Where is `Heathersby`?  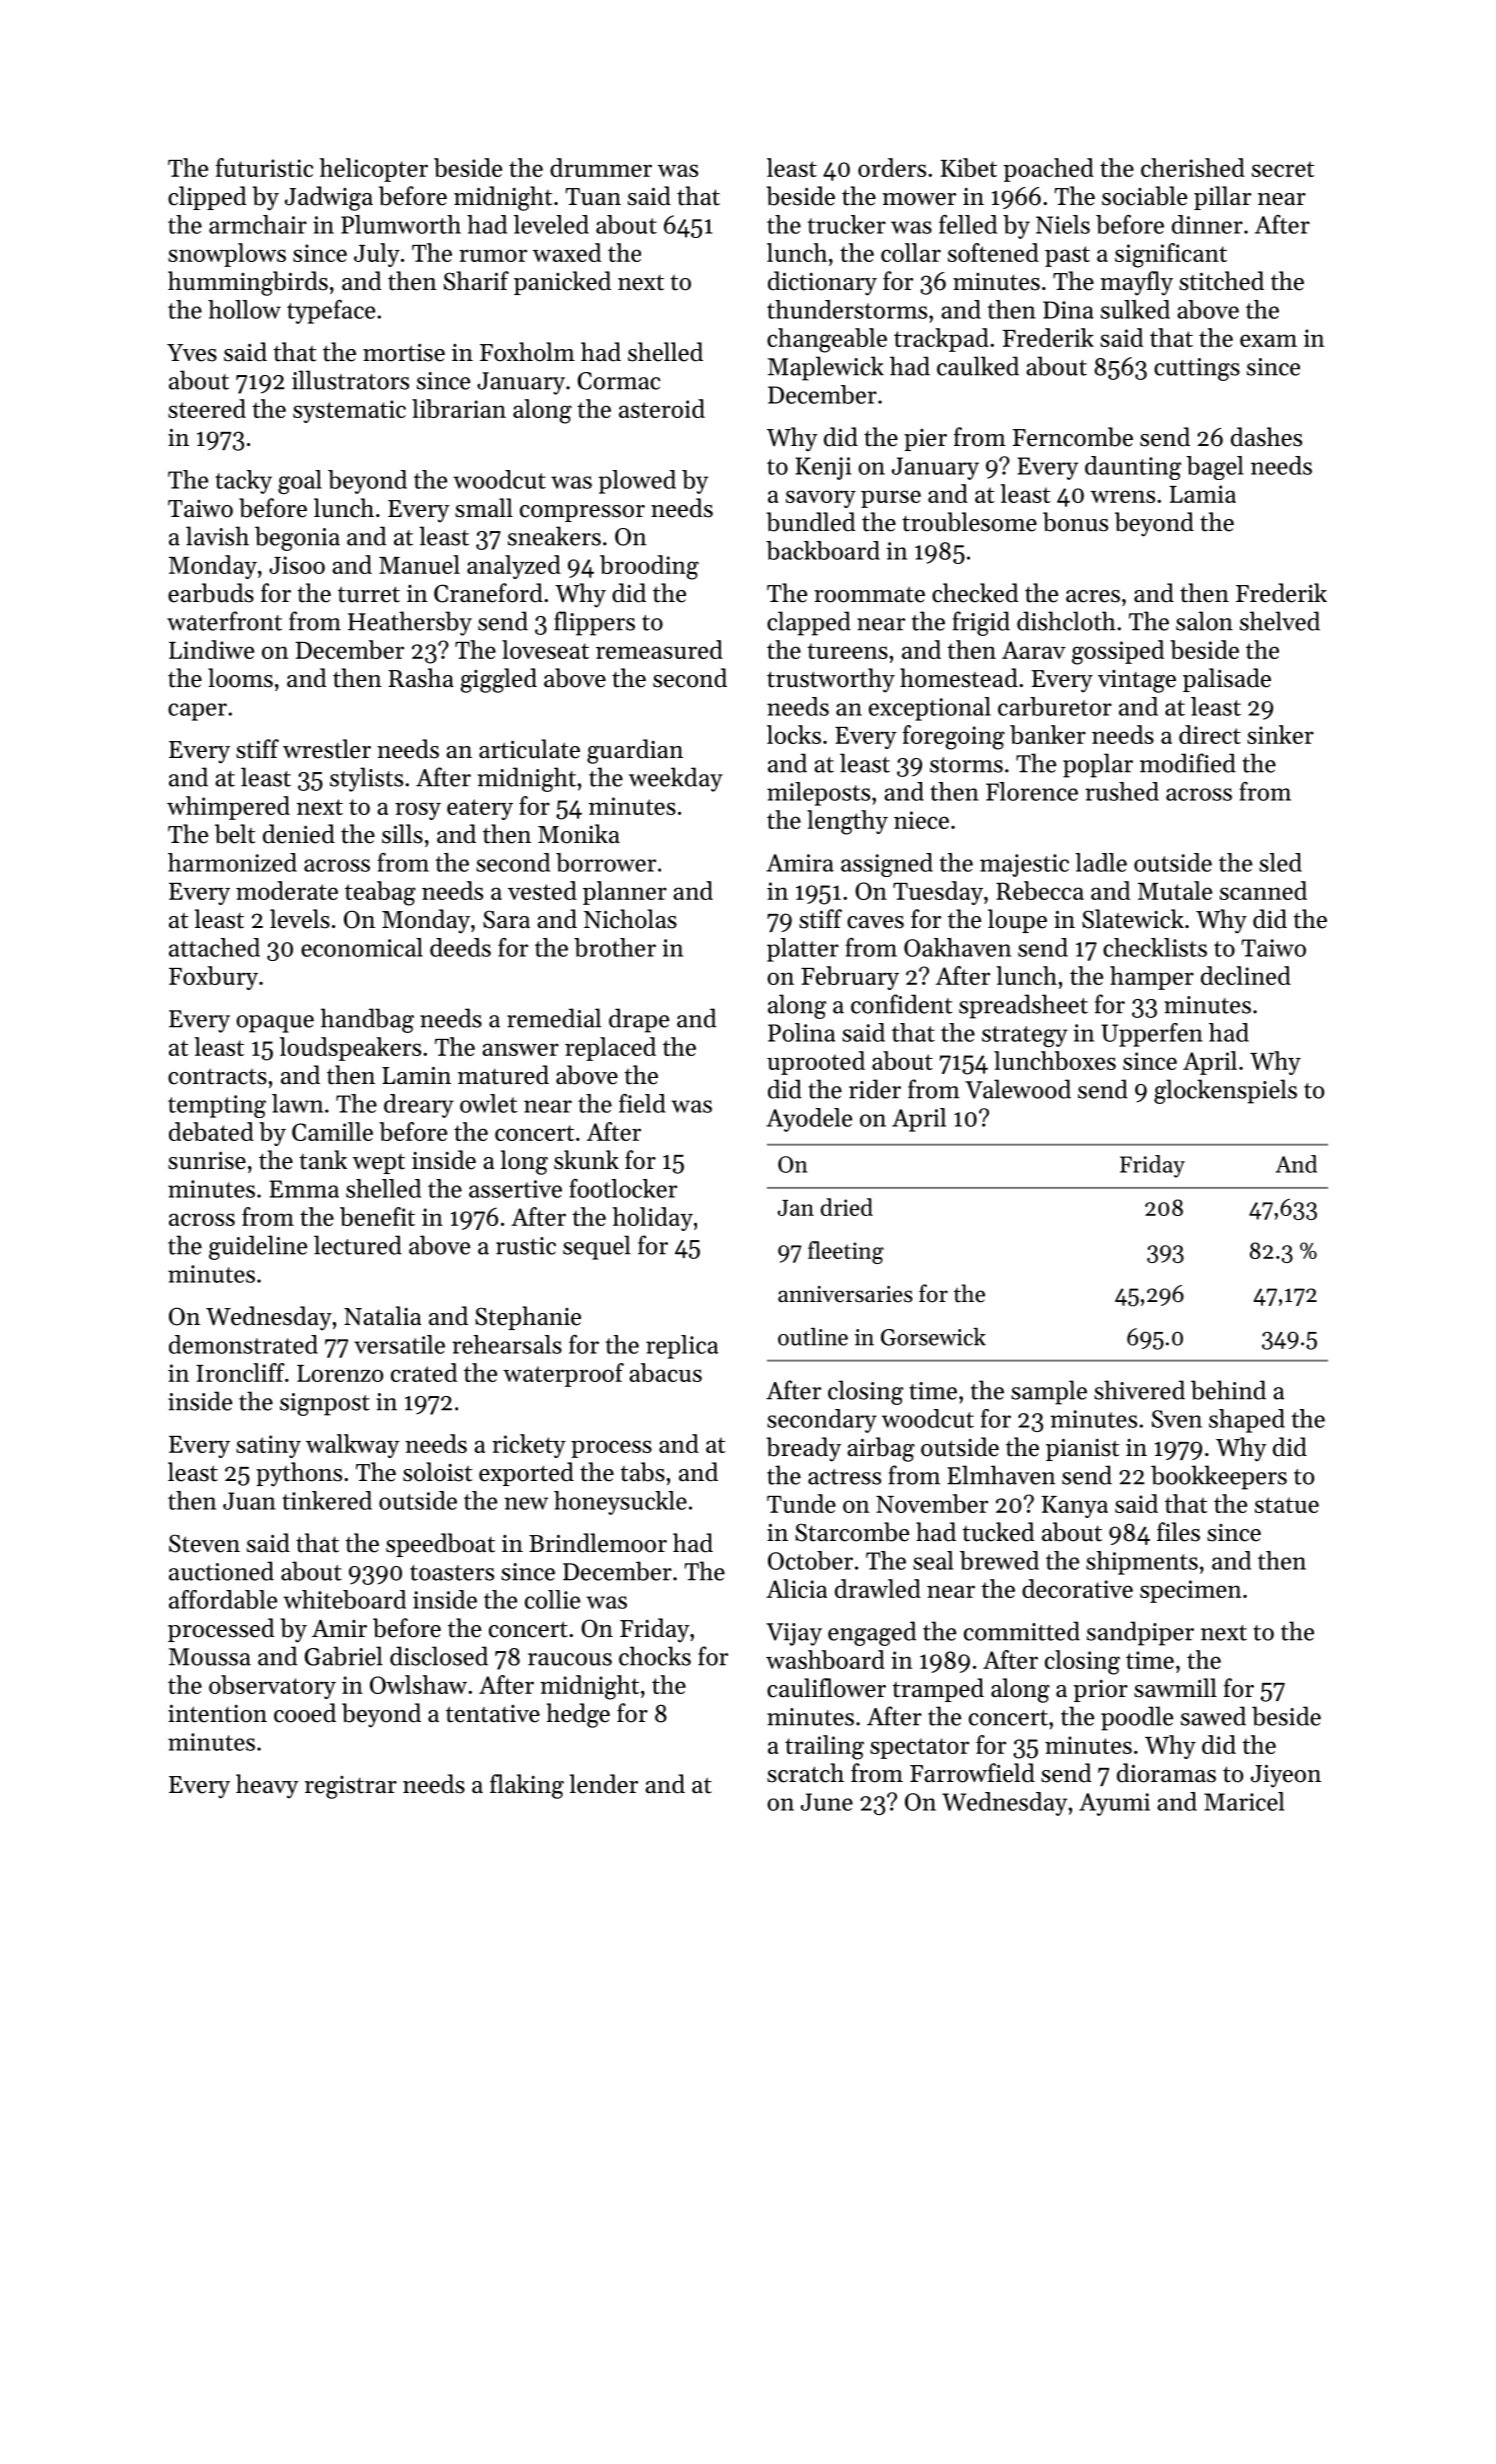 Heathersby is located at coordinates (410, 623).
